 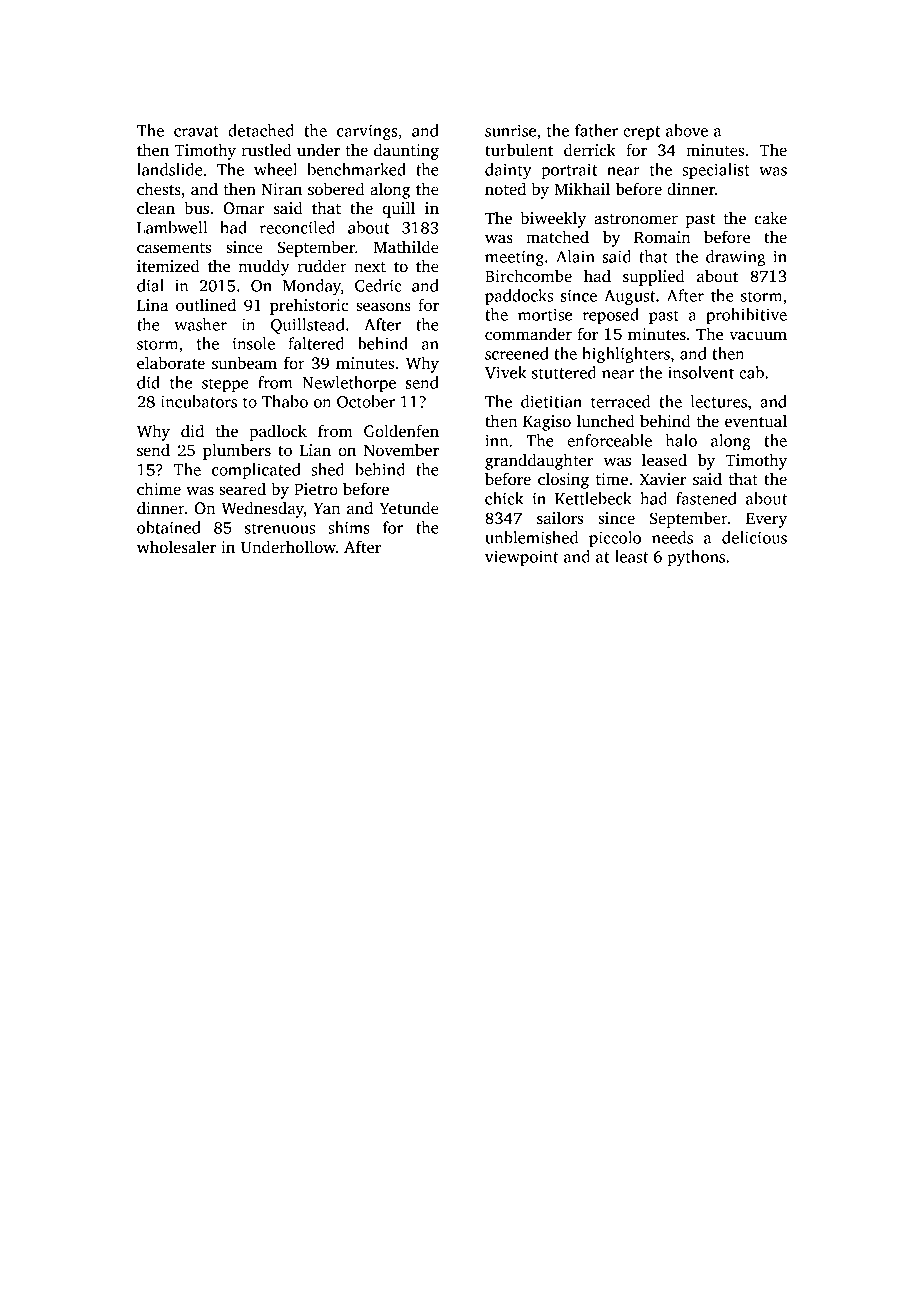 What do you see at coordinates (547, 423) in the screenshot?
I see `Kagiso` at bounding box center [547, 423].
